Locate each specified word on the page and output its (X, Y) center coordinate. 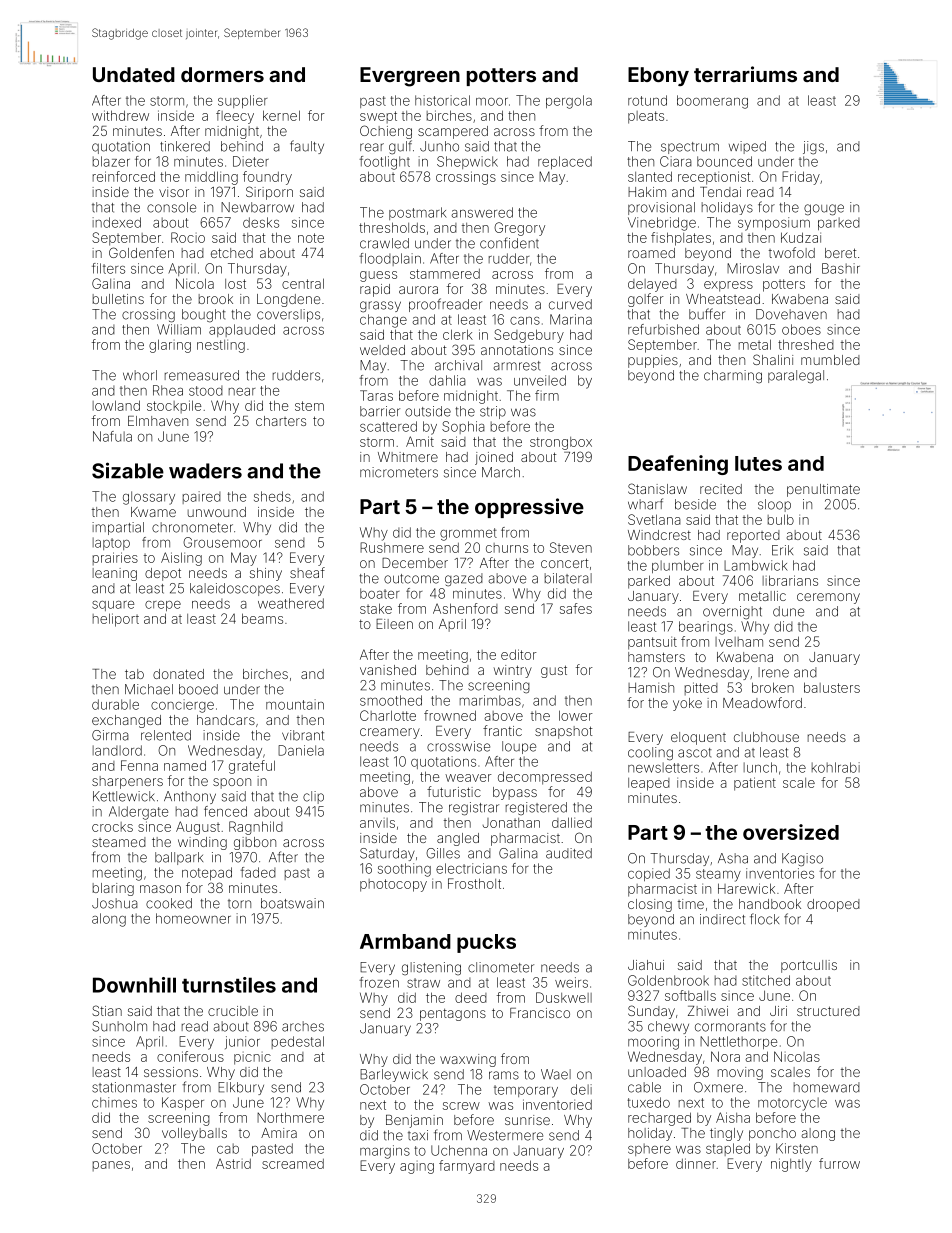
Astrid (233, 1163)
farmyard (467, 1167)
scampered (453, 132)
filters (108, 268)
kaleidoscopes (235, 589)
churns (507, 548)
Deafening (678, 465)
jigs (813, 148)
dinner (696, 1163)
